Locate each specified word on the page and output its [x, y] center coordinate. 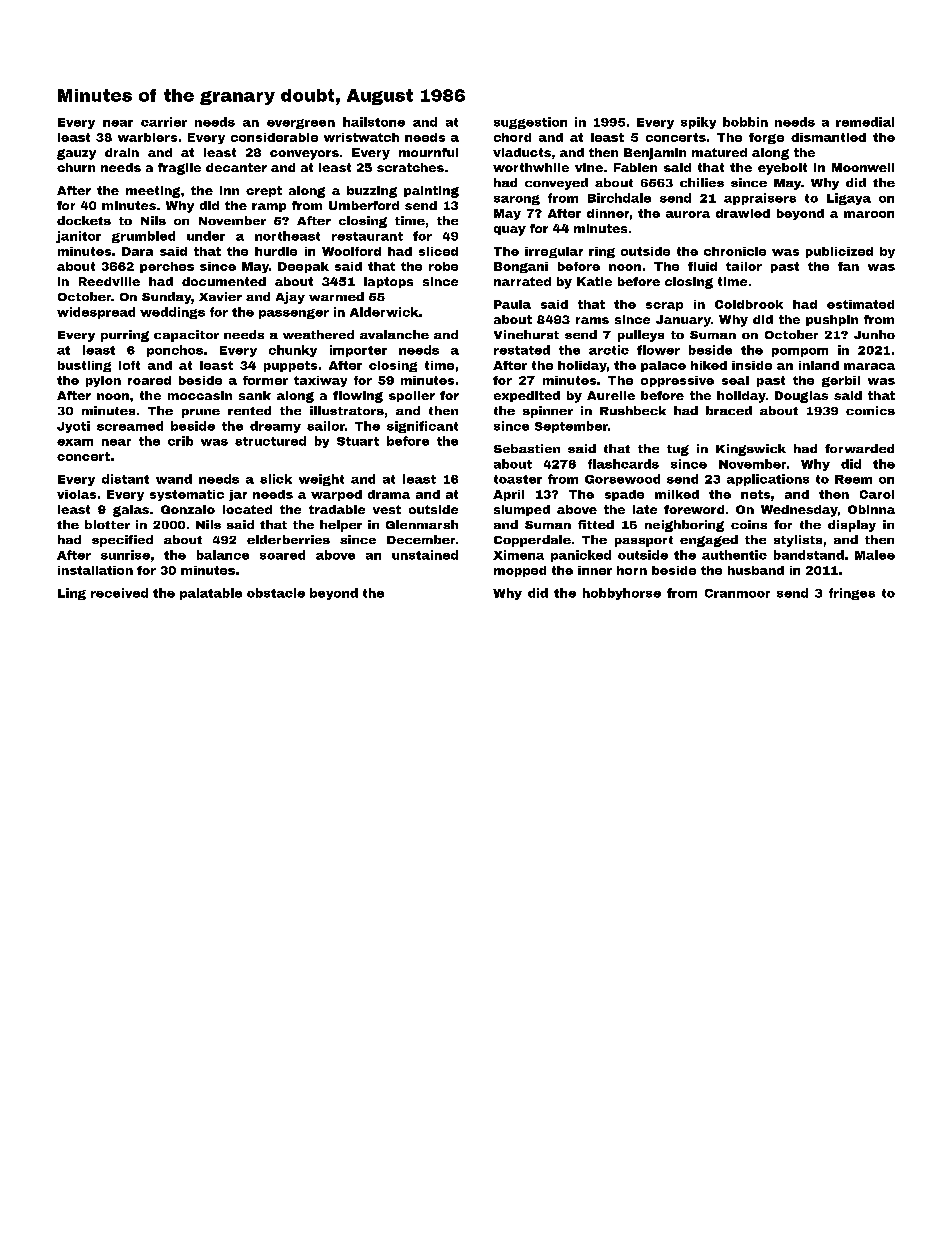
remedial [865, 122]
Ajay [290, 298]
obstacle [276, 593]
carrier [164, 122]
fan [848, 266]
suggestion [530, 123]
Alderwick [384, 312]
